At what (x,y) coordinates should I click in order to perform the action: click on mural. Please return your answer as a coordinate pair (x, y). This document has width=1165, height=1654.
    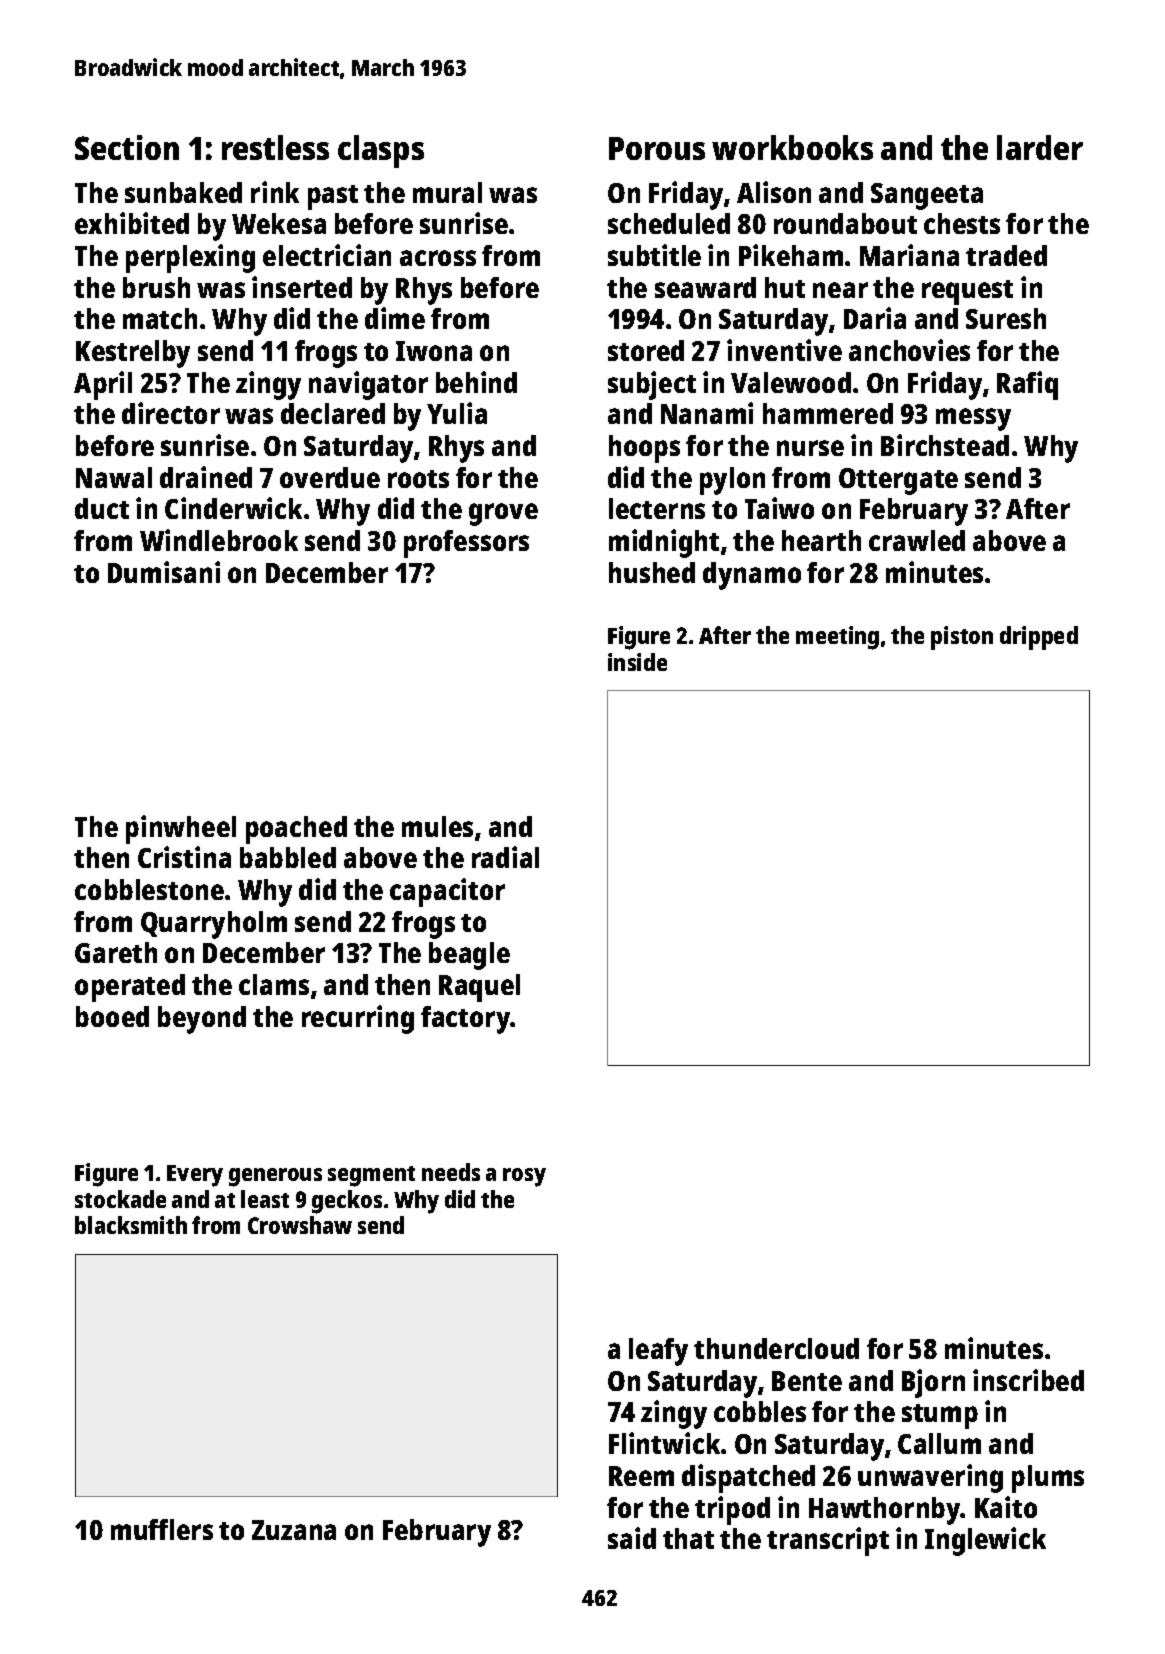
    Looking at the image, I should click on (447, 192).
